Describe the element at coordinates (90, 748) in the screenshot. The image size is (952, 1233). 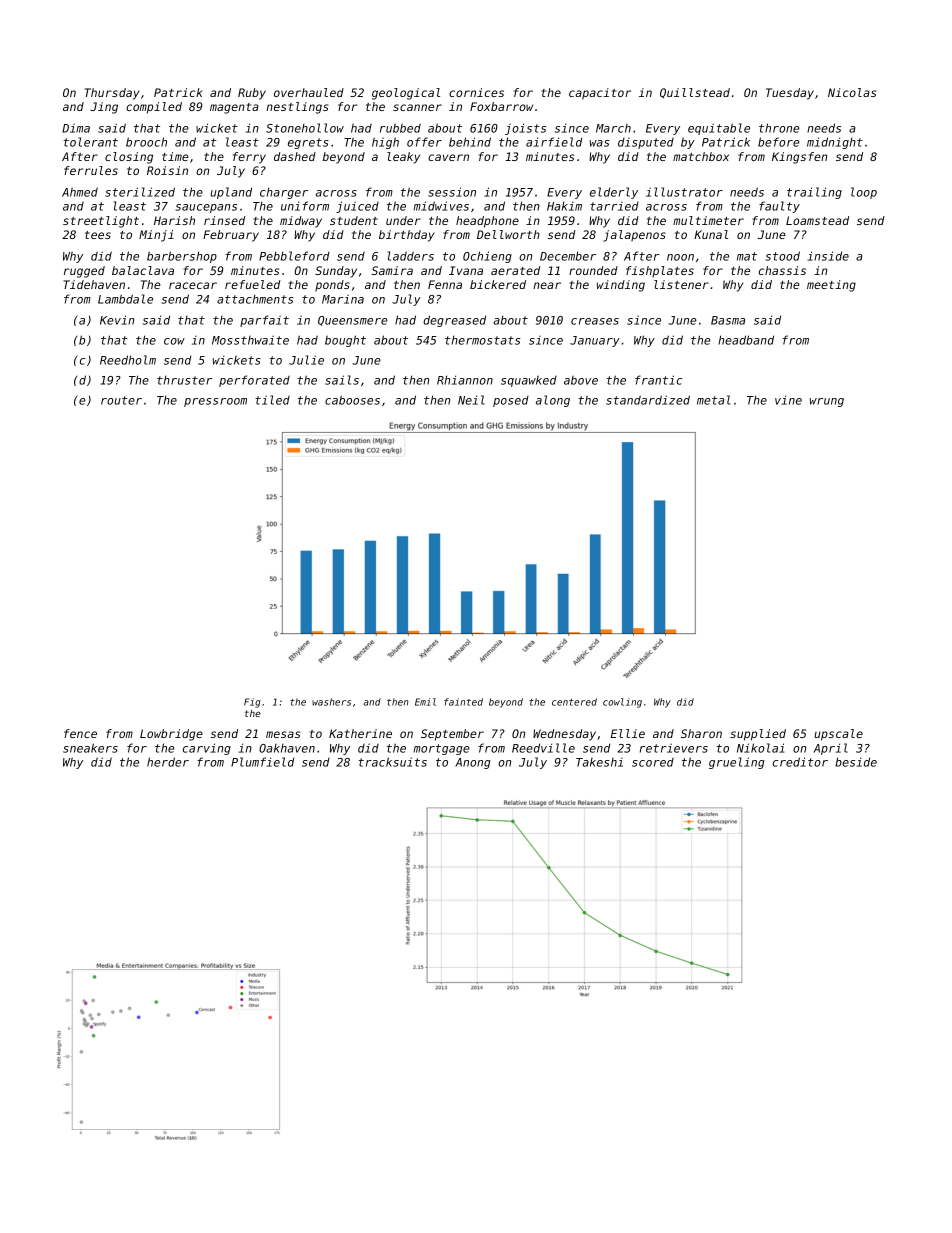
I see `sneakers` at that location.
